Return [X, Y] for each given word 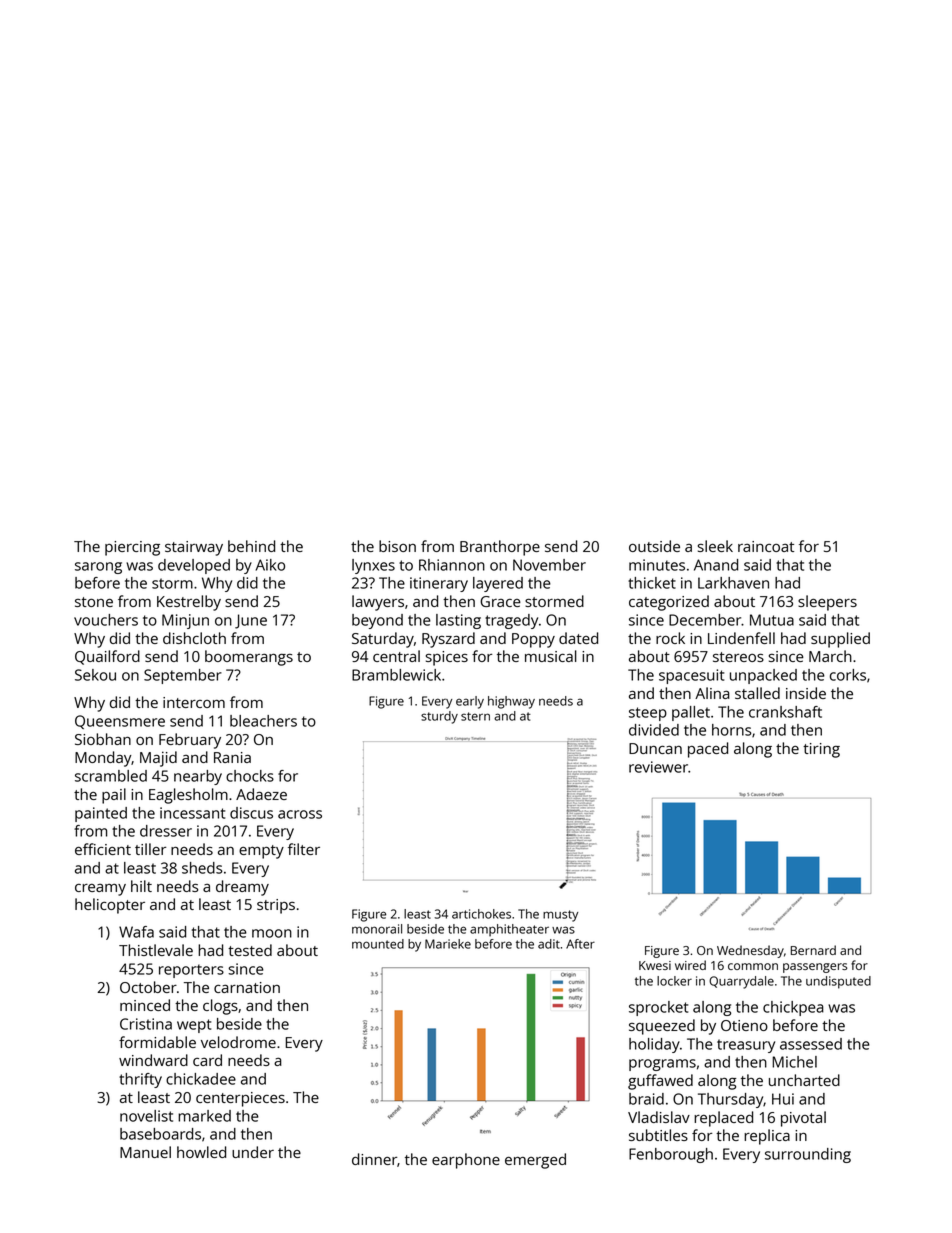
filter [304, 849]
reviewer [658, 767]
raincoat [766, 546]
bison [397, 546]
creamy [100, 890]
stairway [194, 548]
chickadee [201, 1079]
